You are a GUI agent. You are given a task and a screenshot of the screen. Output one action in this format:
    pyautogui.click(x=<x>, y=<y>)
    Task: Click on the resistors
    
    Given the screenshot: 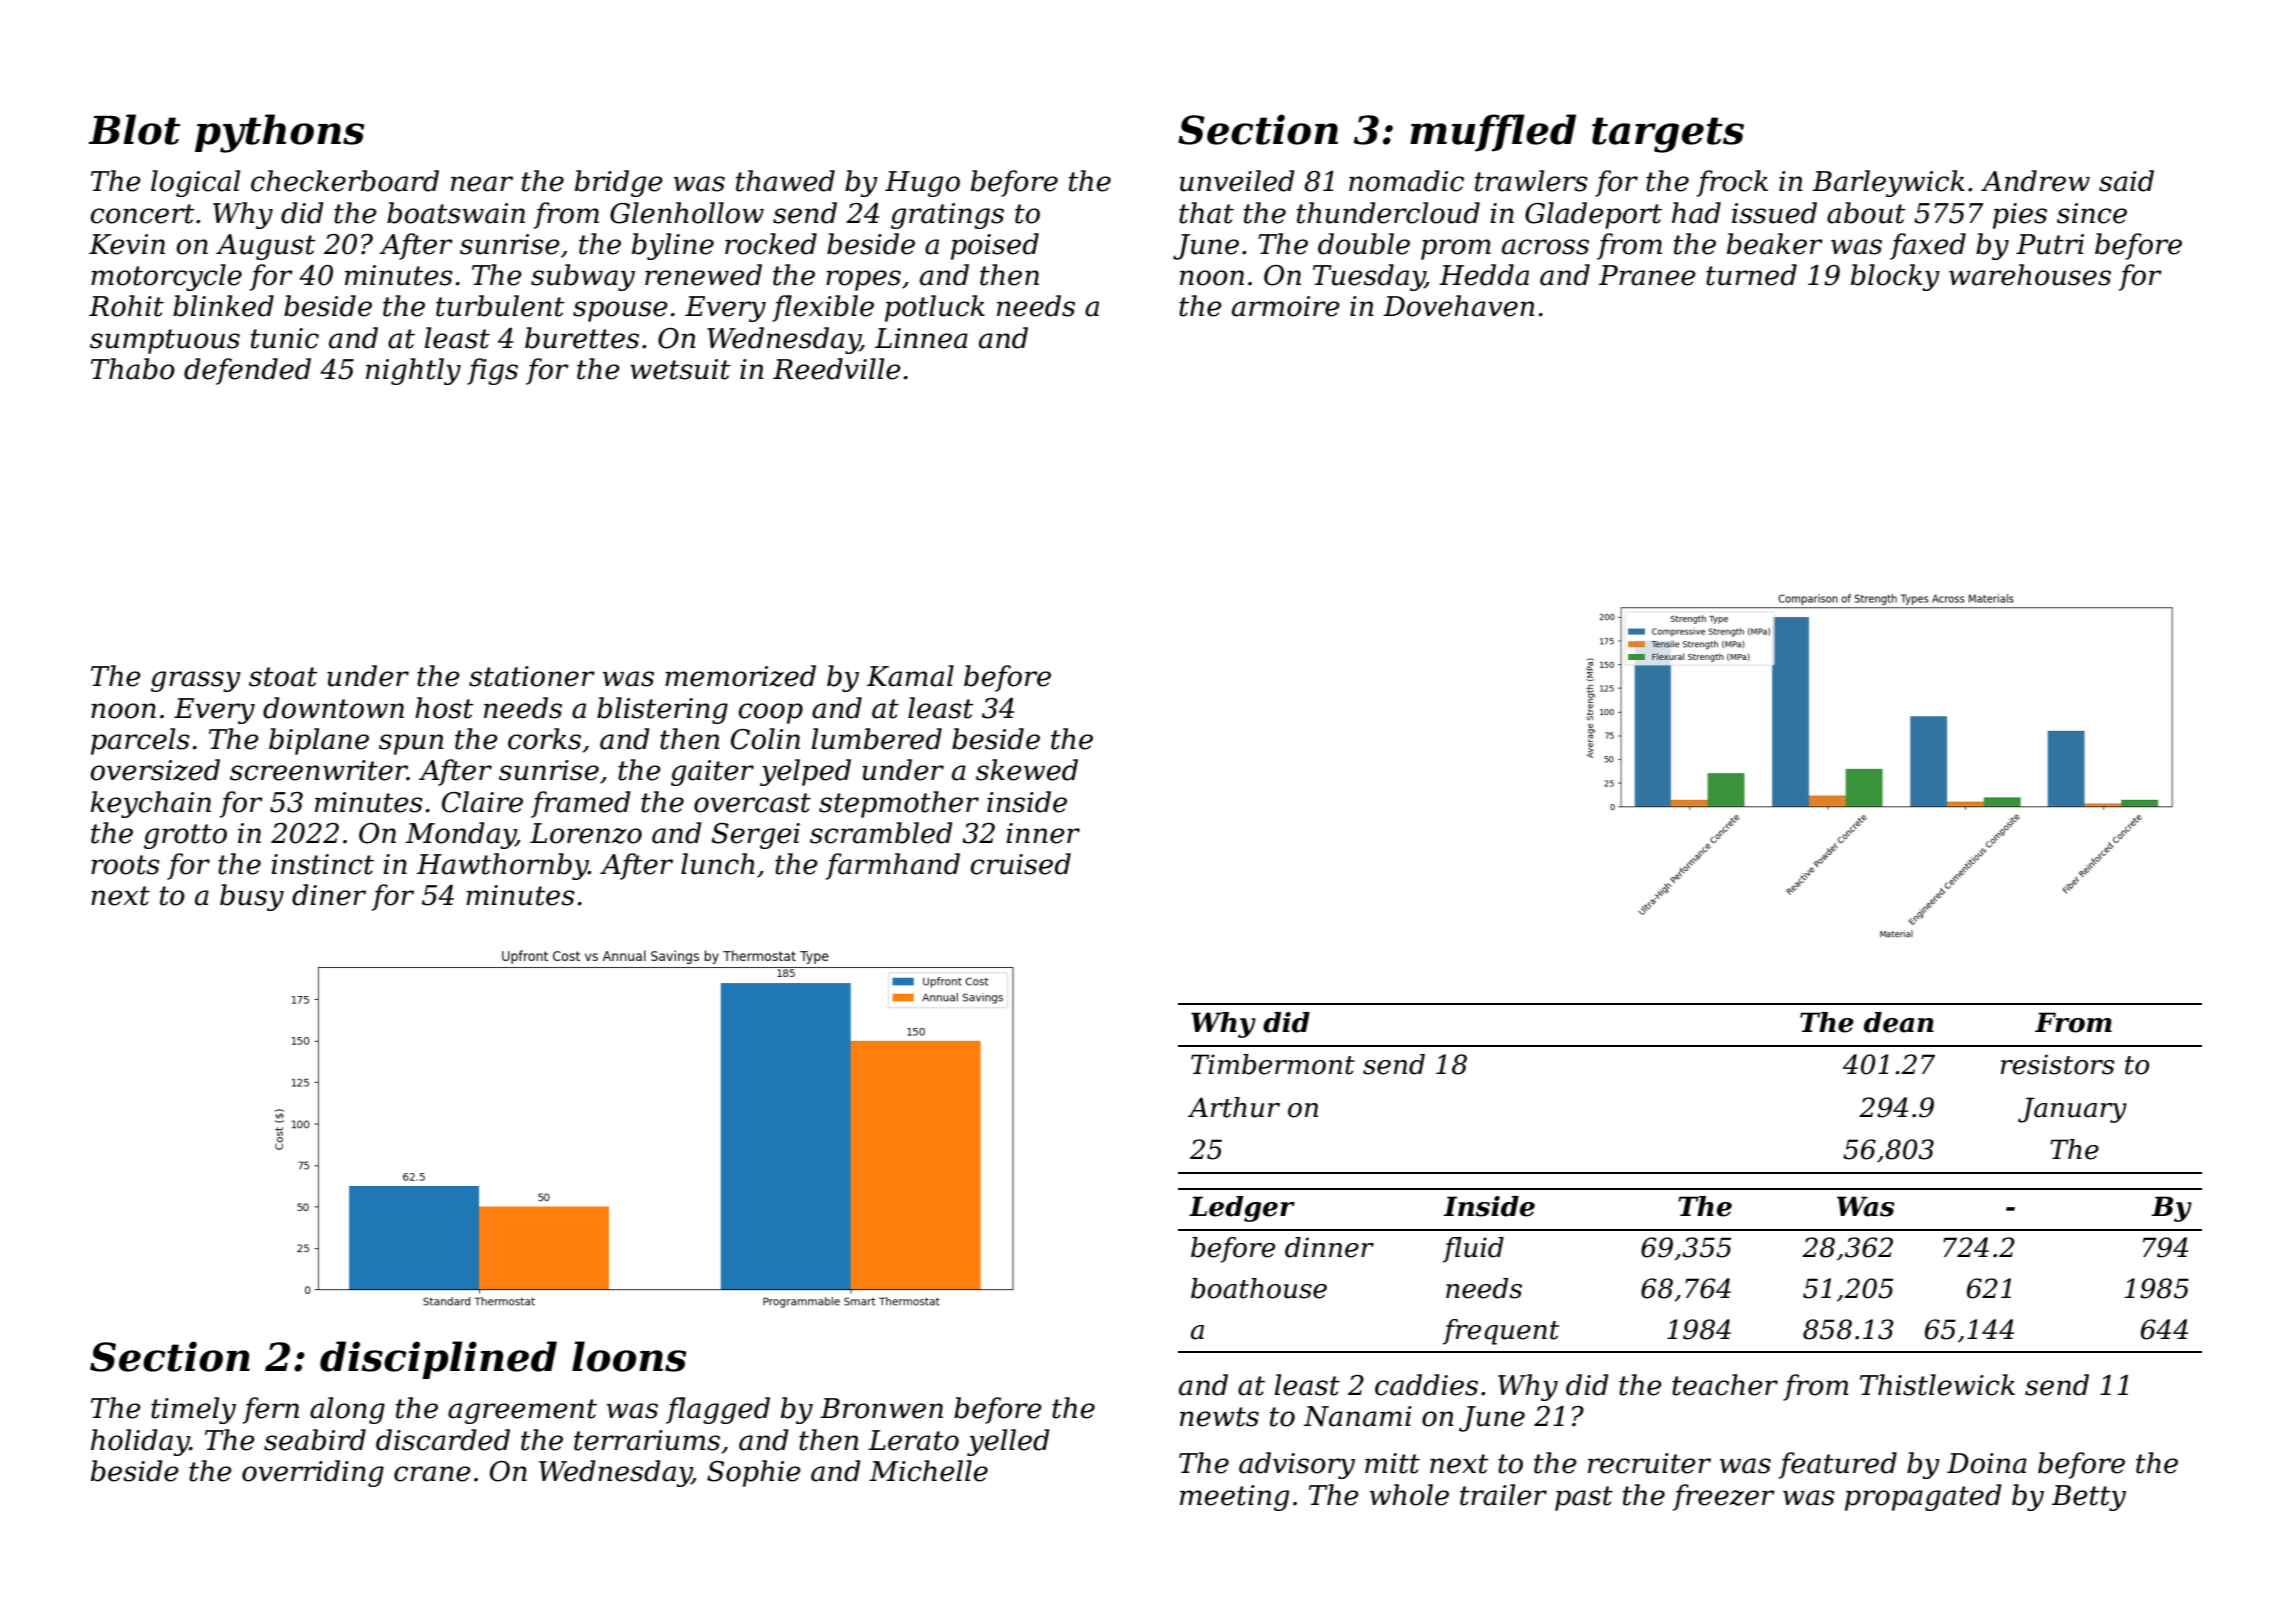 What is the action you would take?
    pyautogui.click(x=2058, y=1064)
